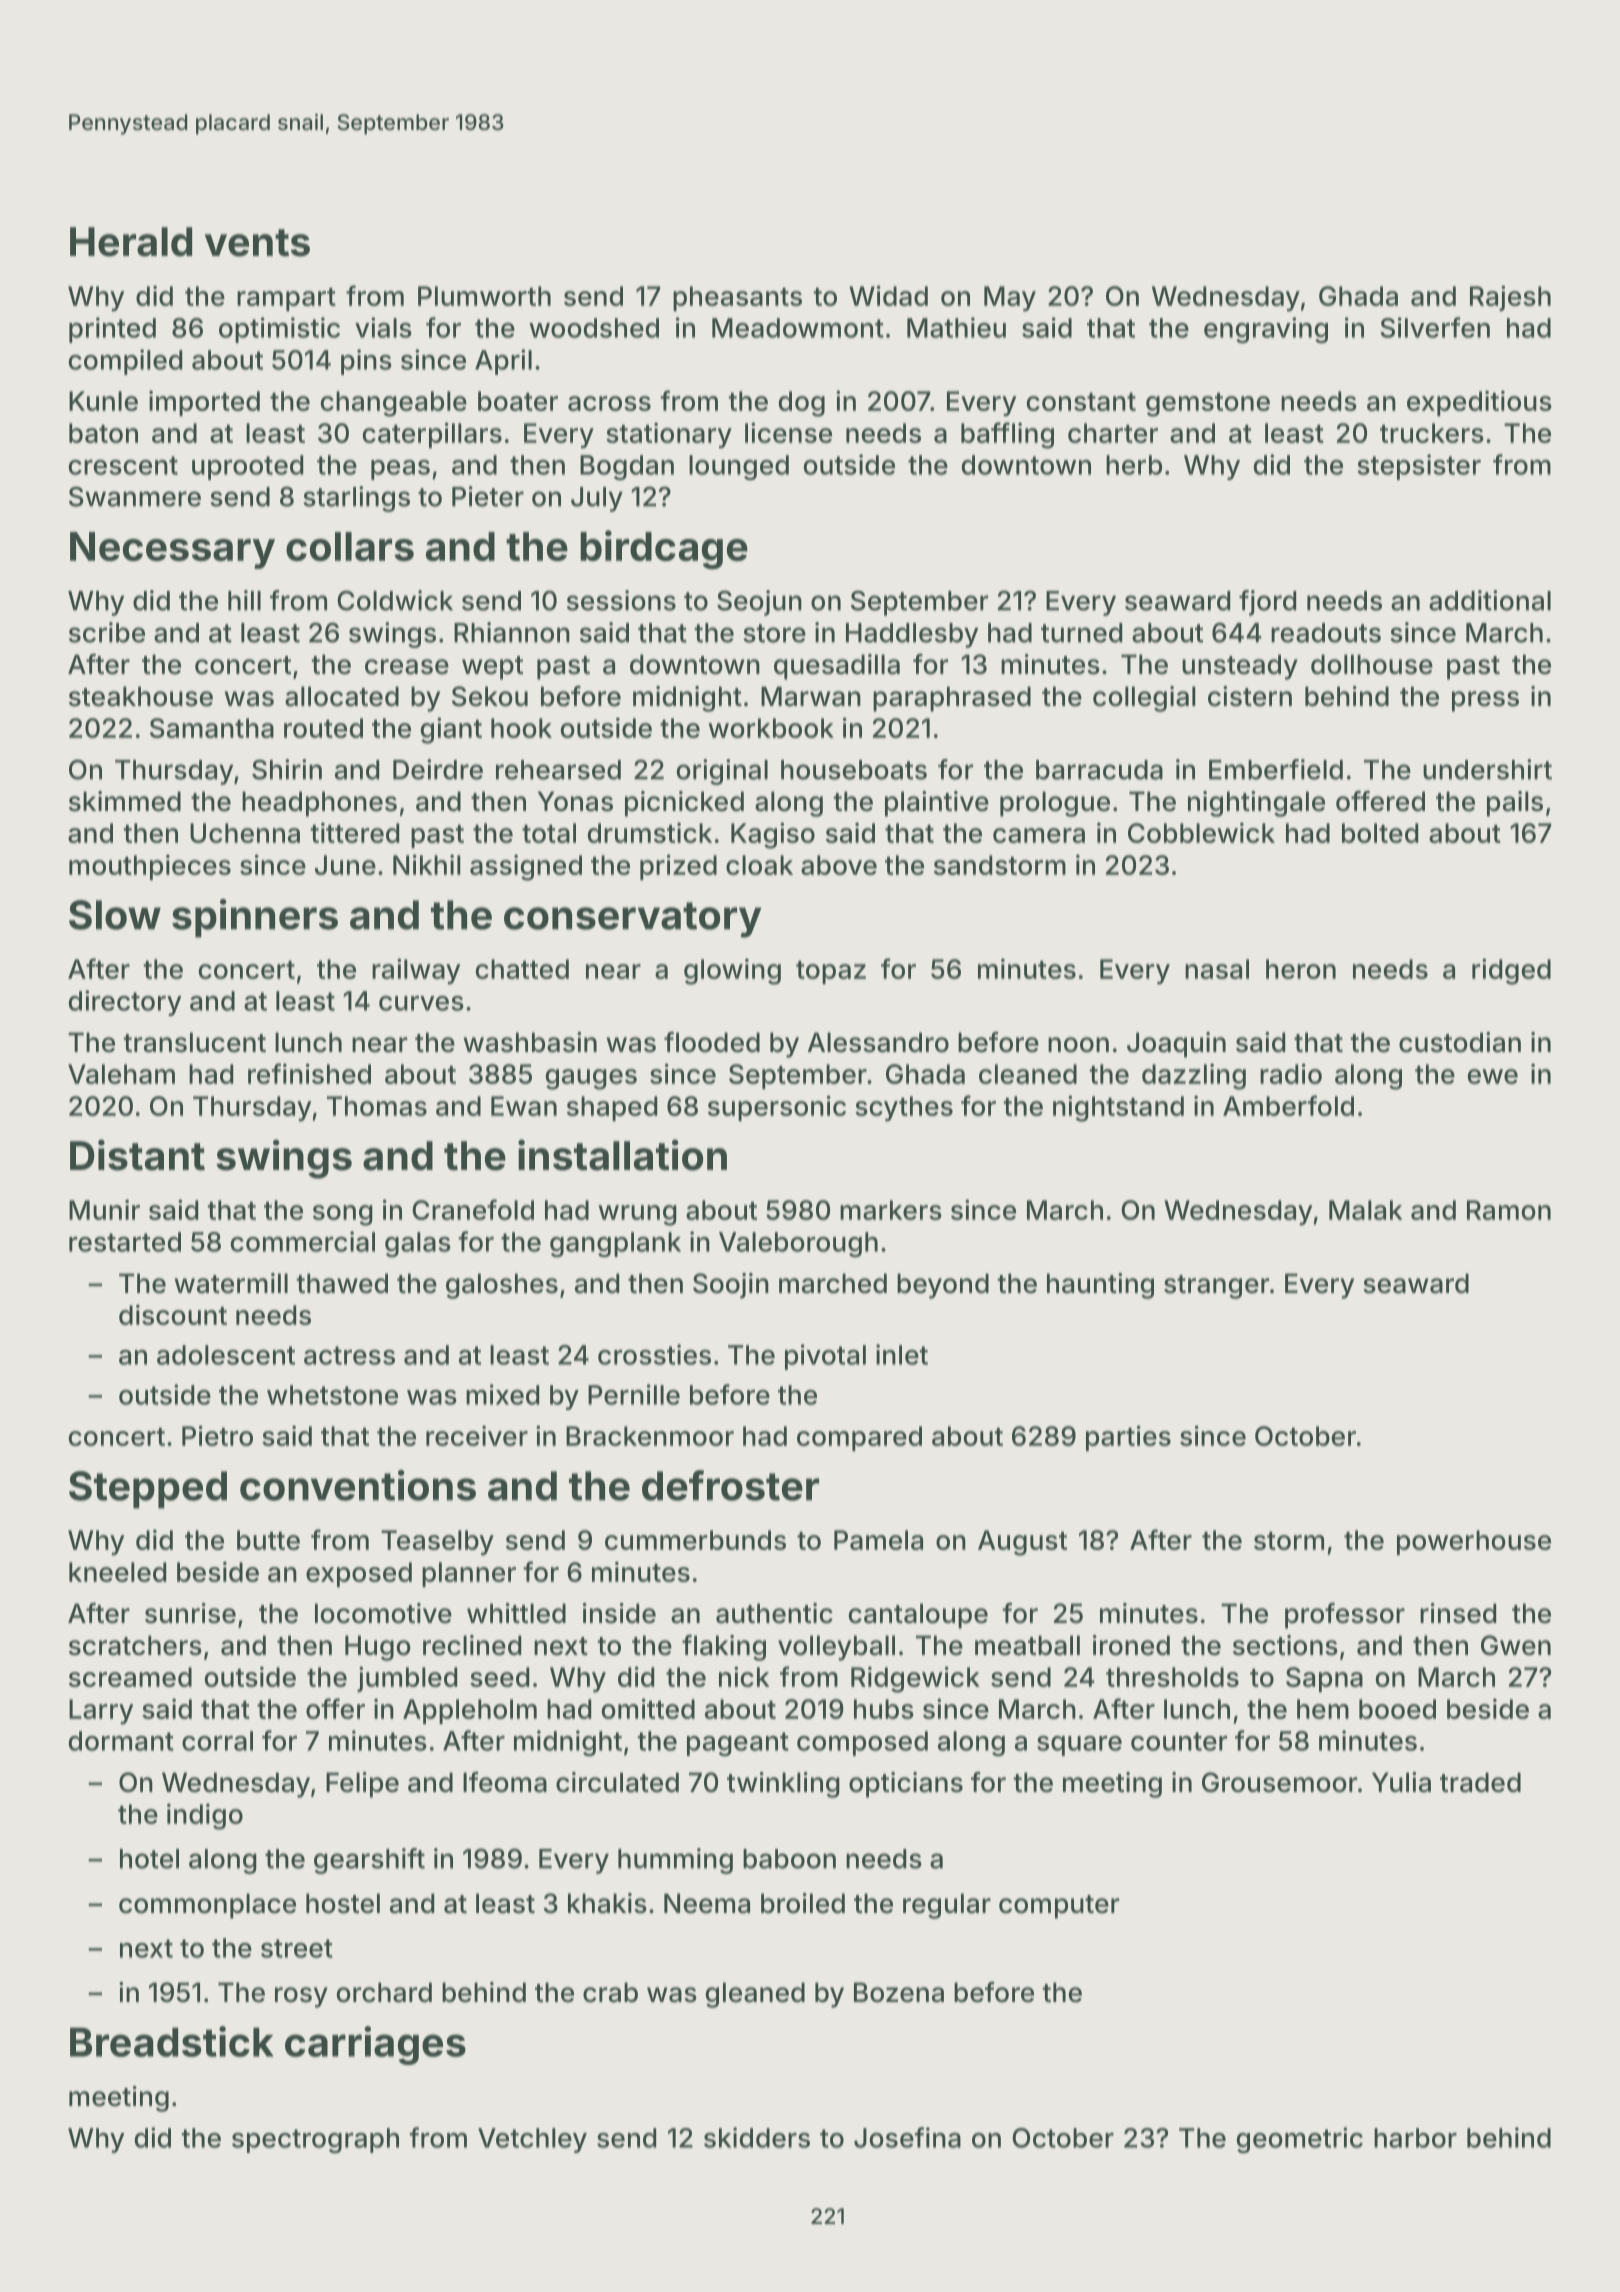  I want to click on commonplace, so click(207, 1906).
